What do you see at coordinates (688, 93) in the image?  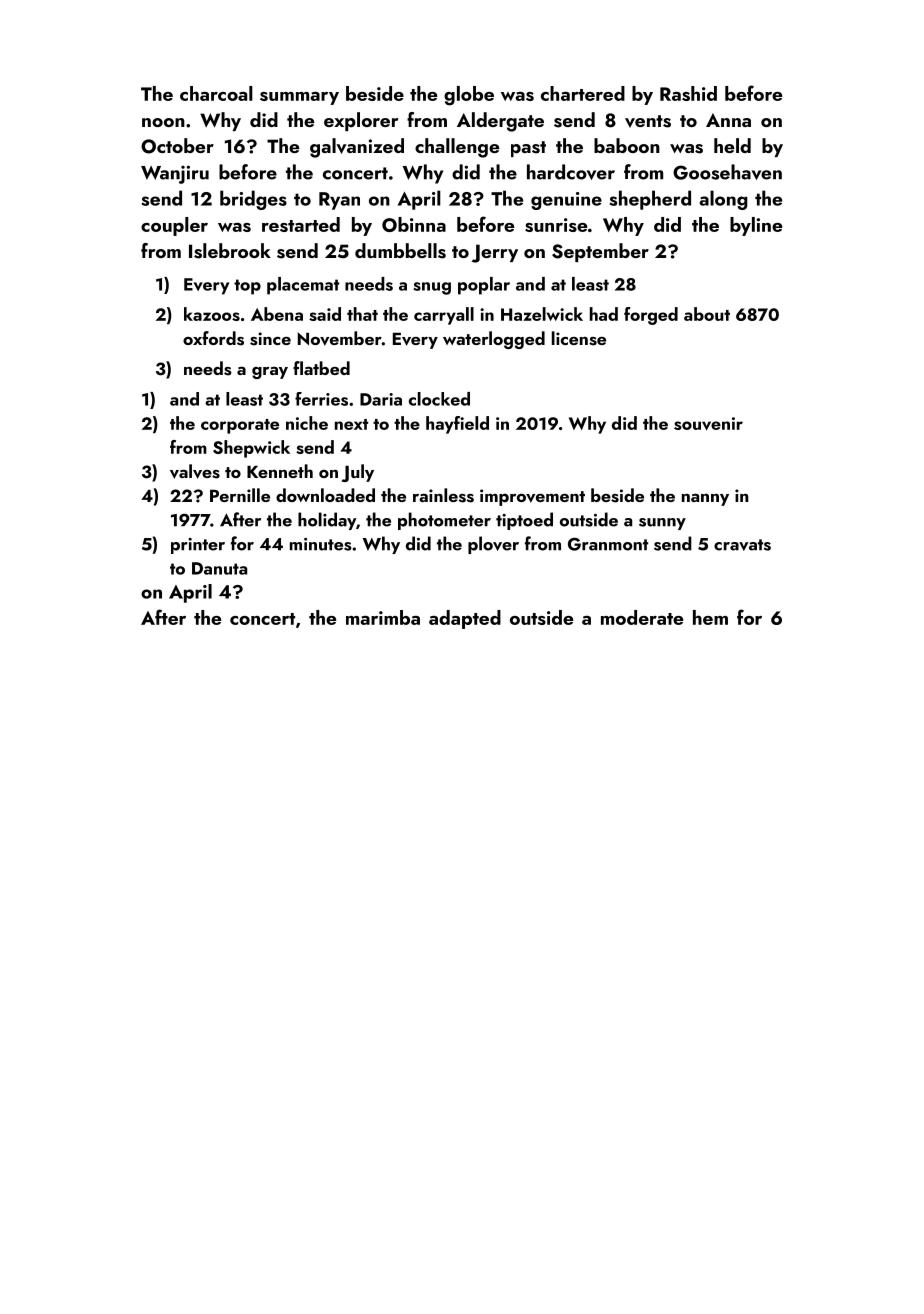 I see `Rashid` at bounding box center [688, 93].
